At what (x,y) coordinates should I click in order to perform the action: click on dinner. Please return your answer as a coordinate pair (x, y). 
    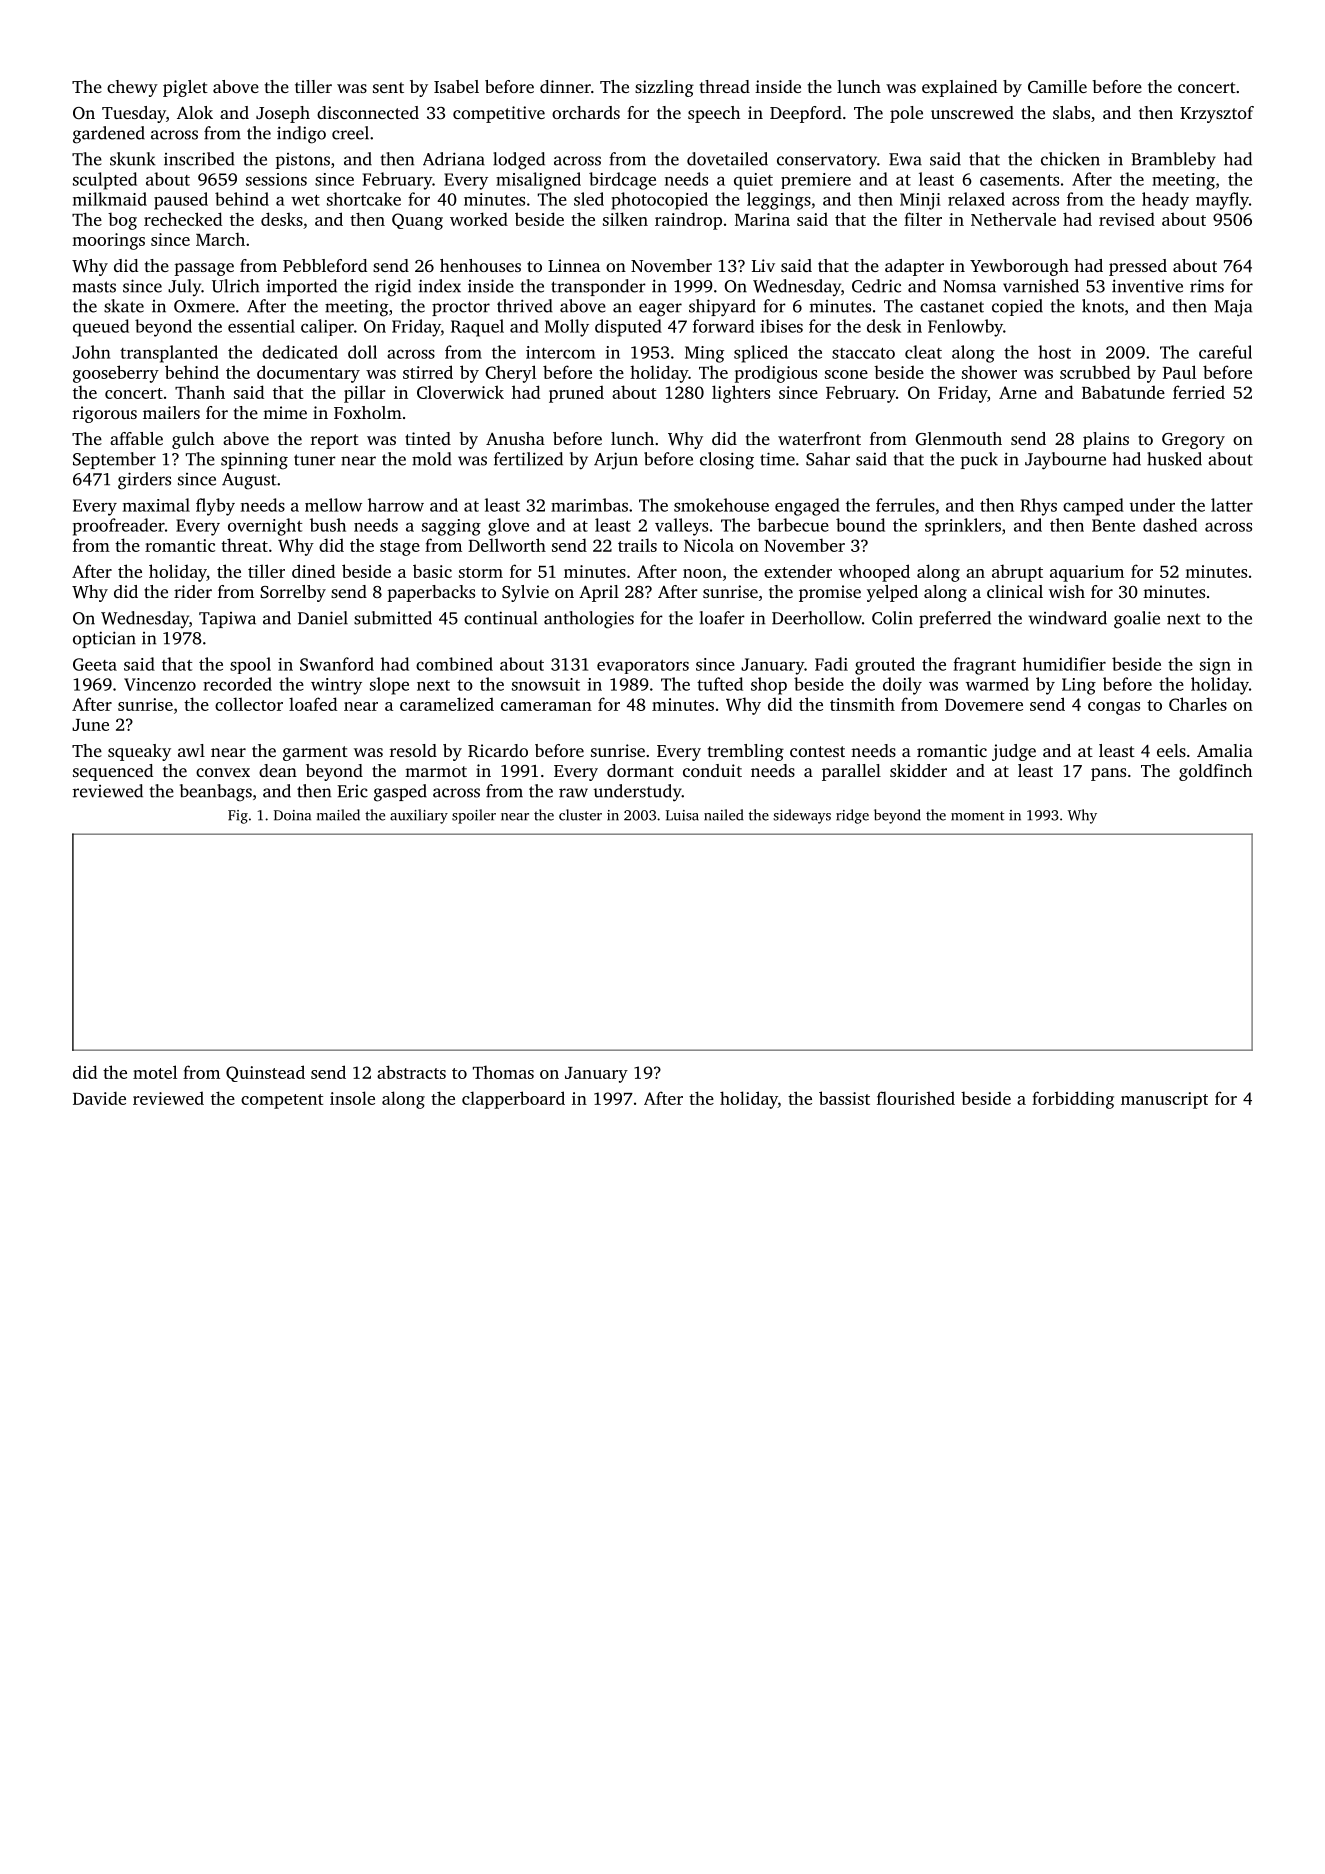
    Looking at the image, I should click on (565, 86).
